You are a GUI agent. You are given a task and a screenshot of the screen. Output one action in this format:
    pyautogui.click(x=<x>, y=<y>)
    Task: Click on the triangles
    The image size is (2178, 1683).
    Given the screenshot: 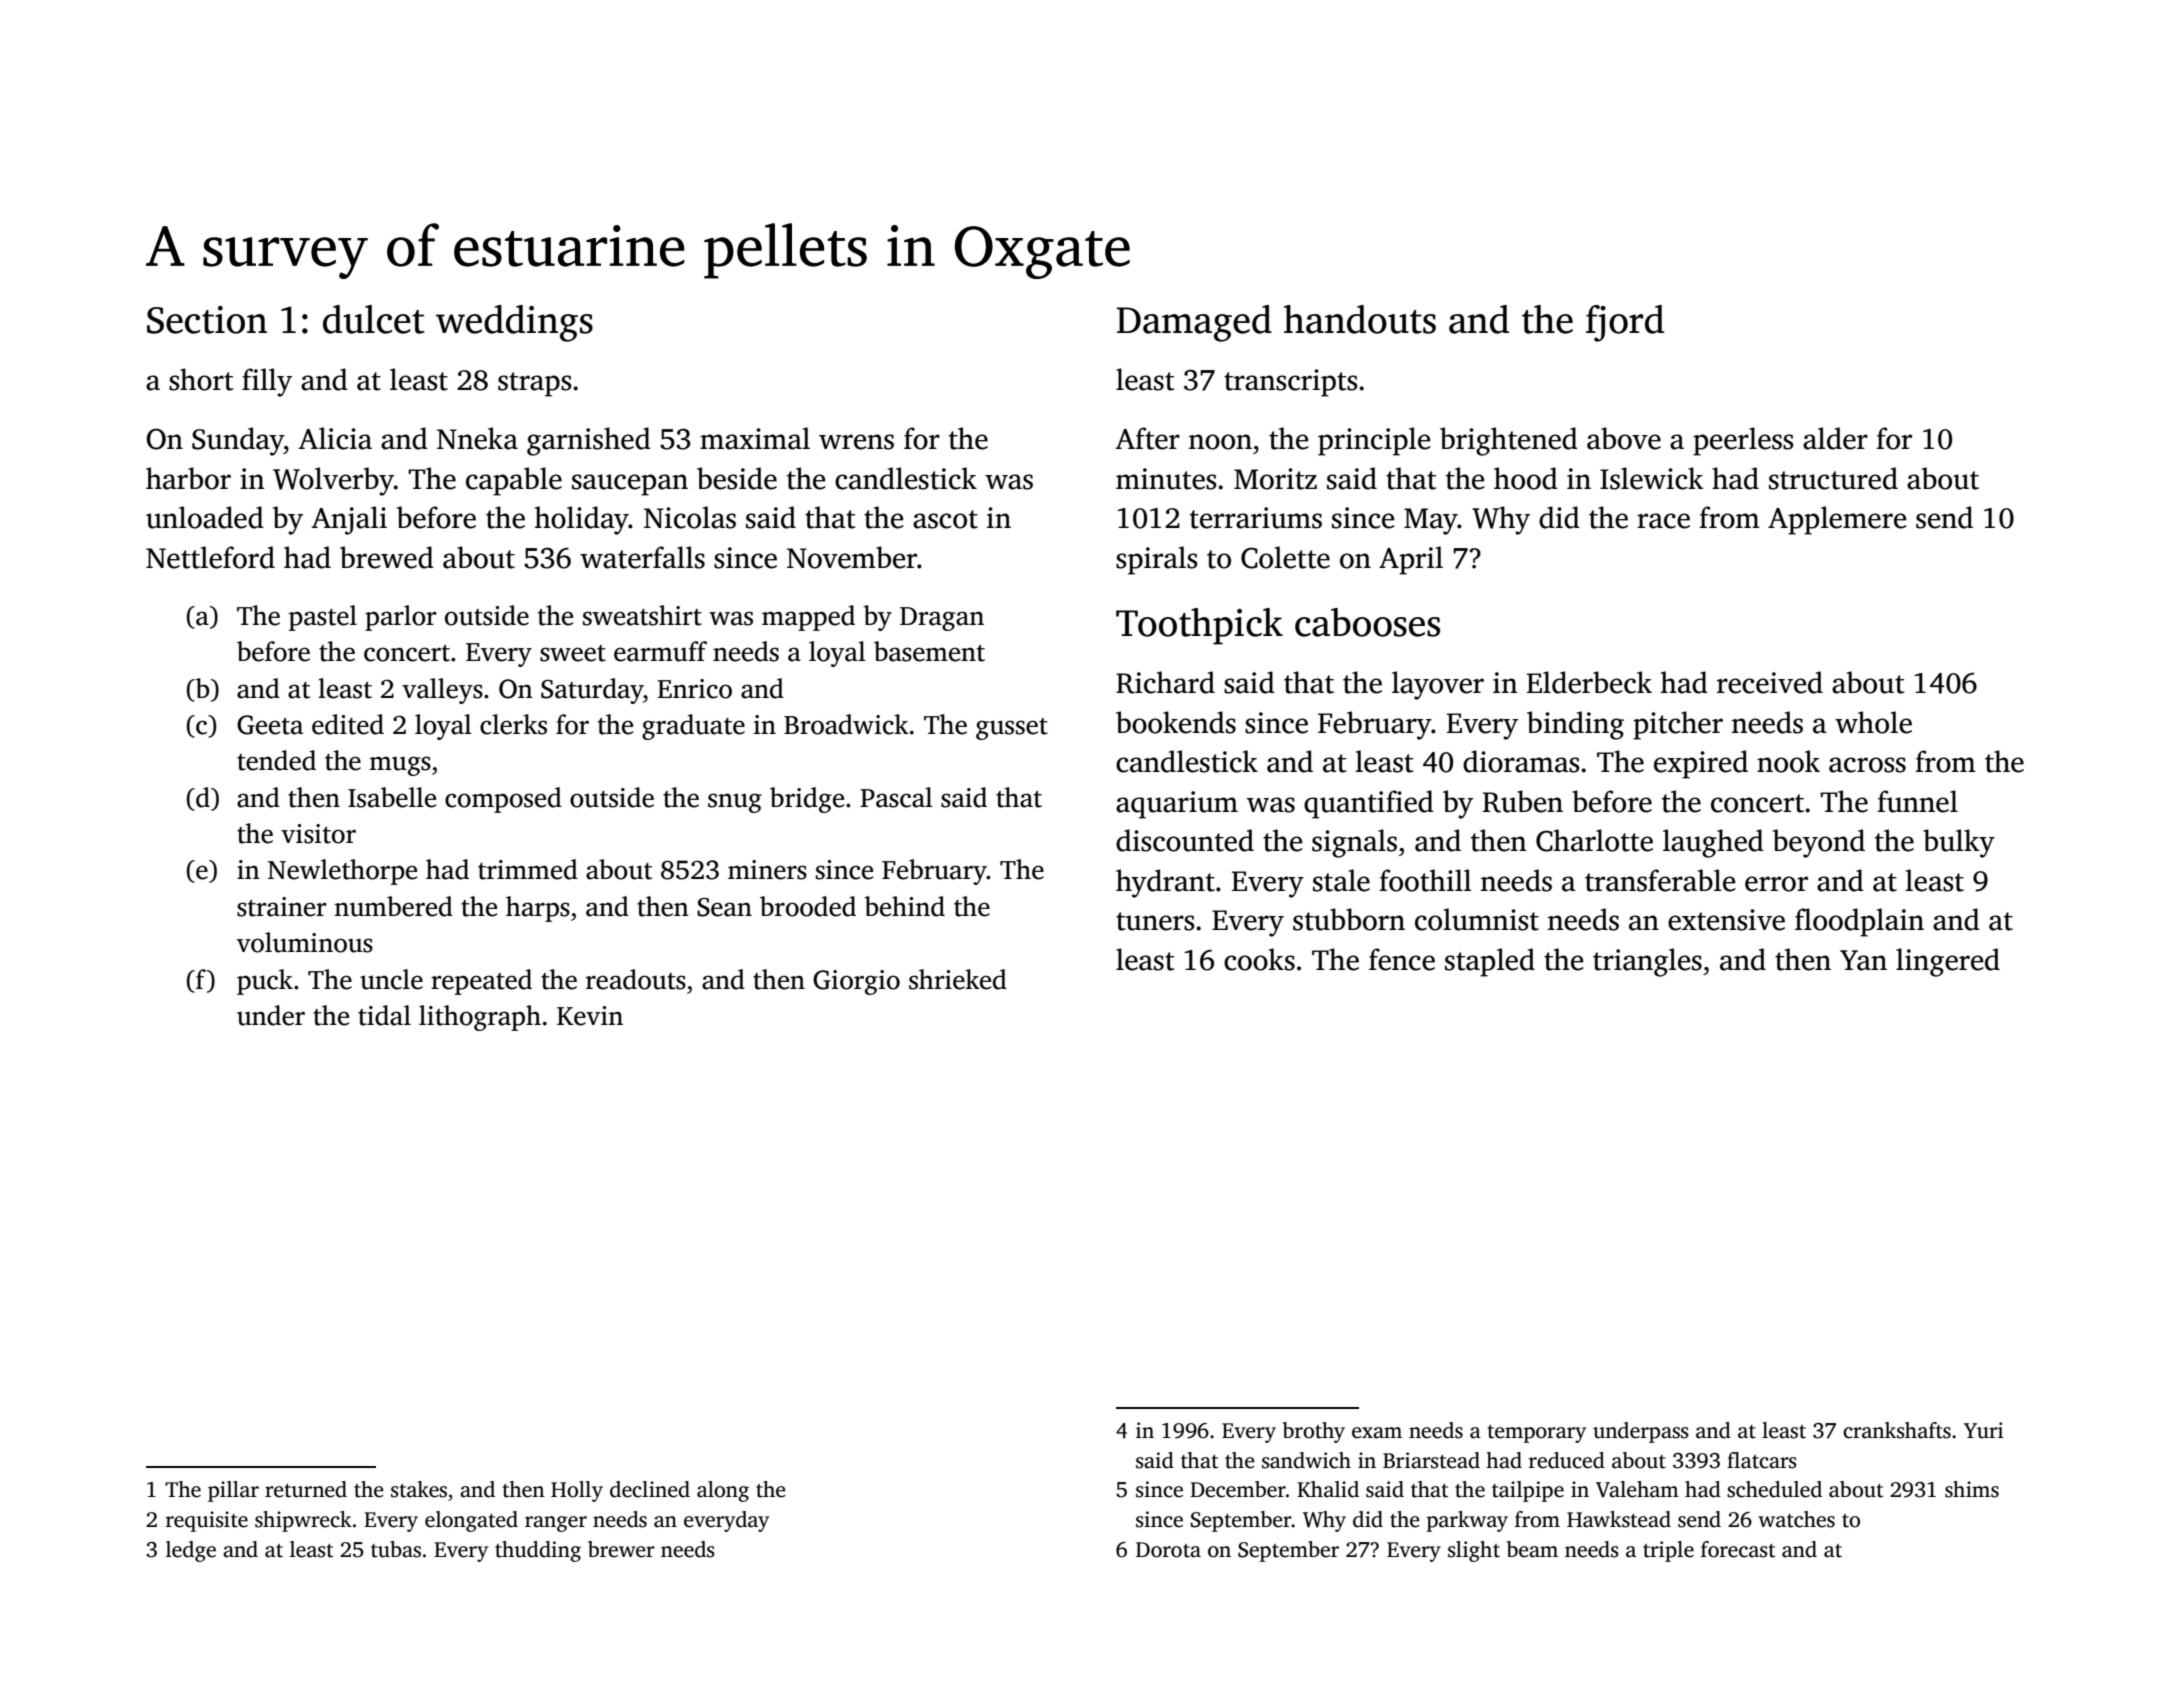 What is the action you would take?
    pyautogui.click(x=1647, y=962)
